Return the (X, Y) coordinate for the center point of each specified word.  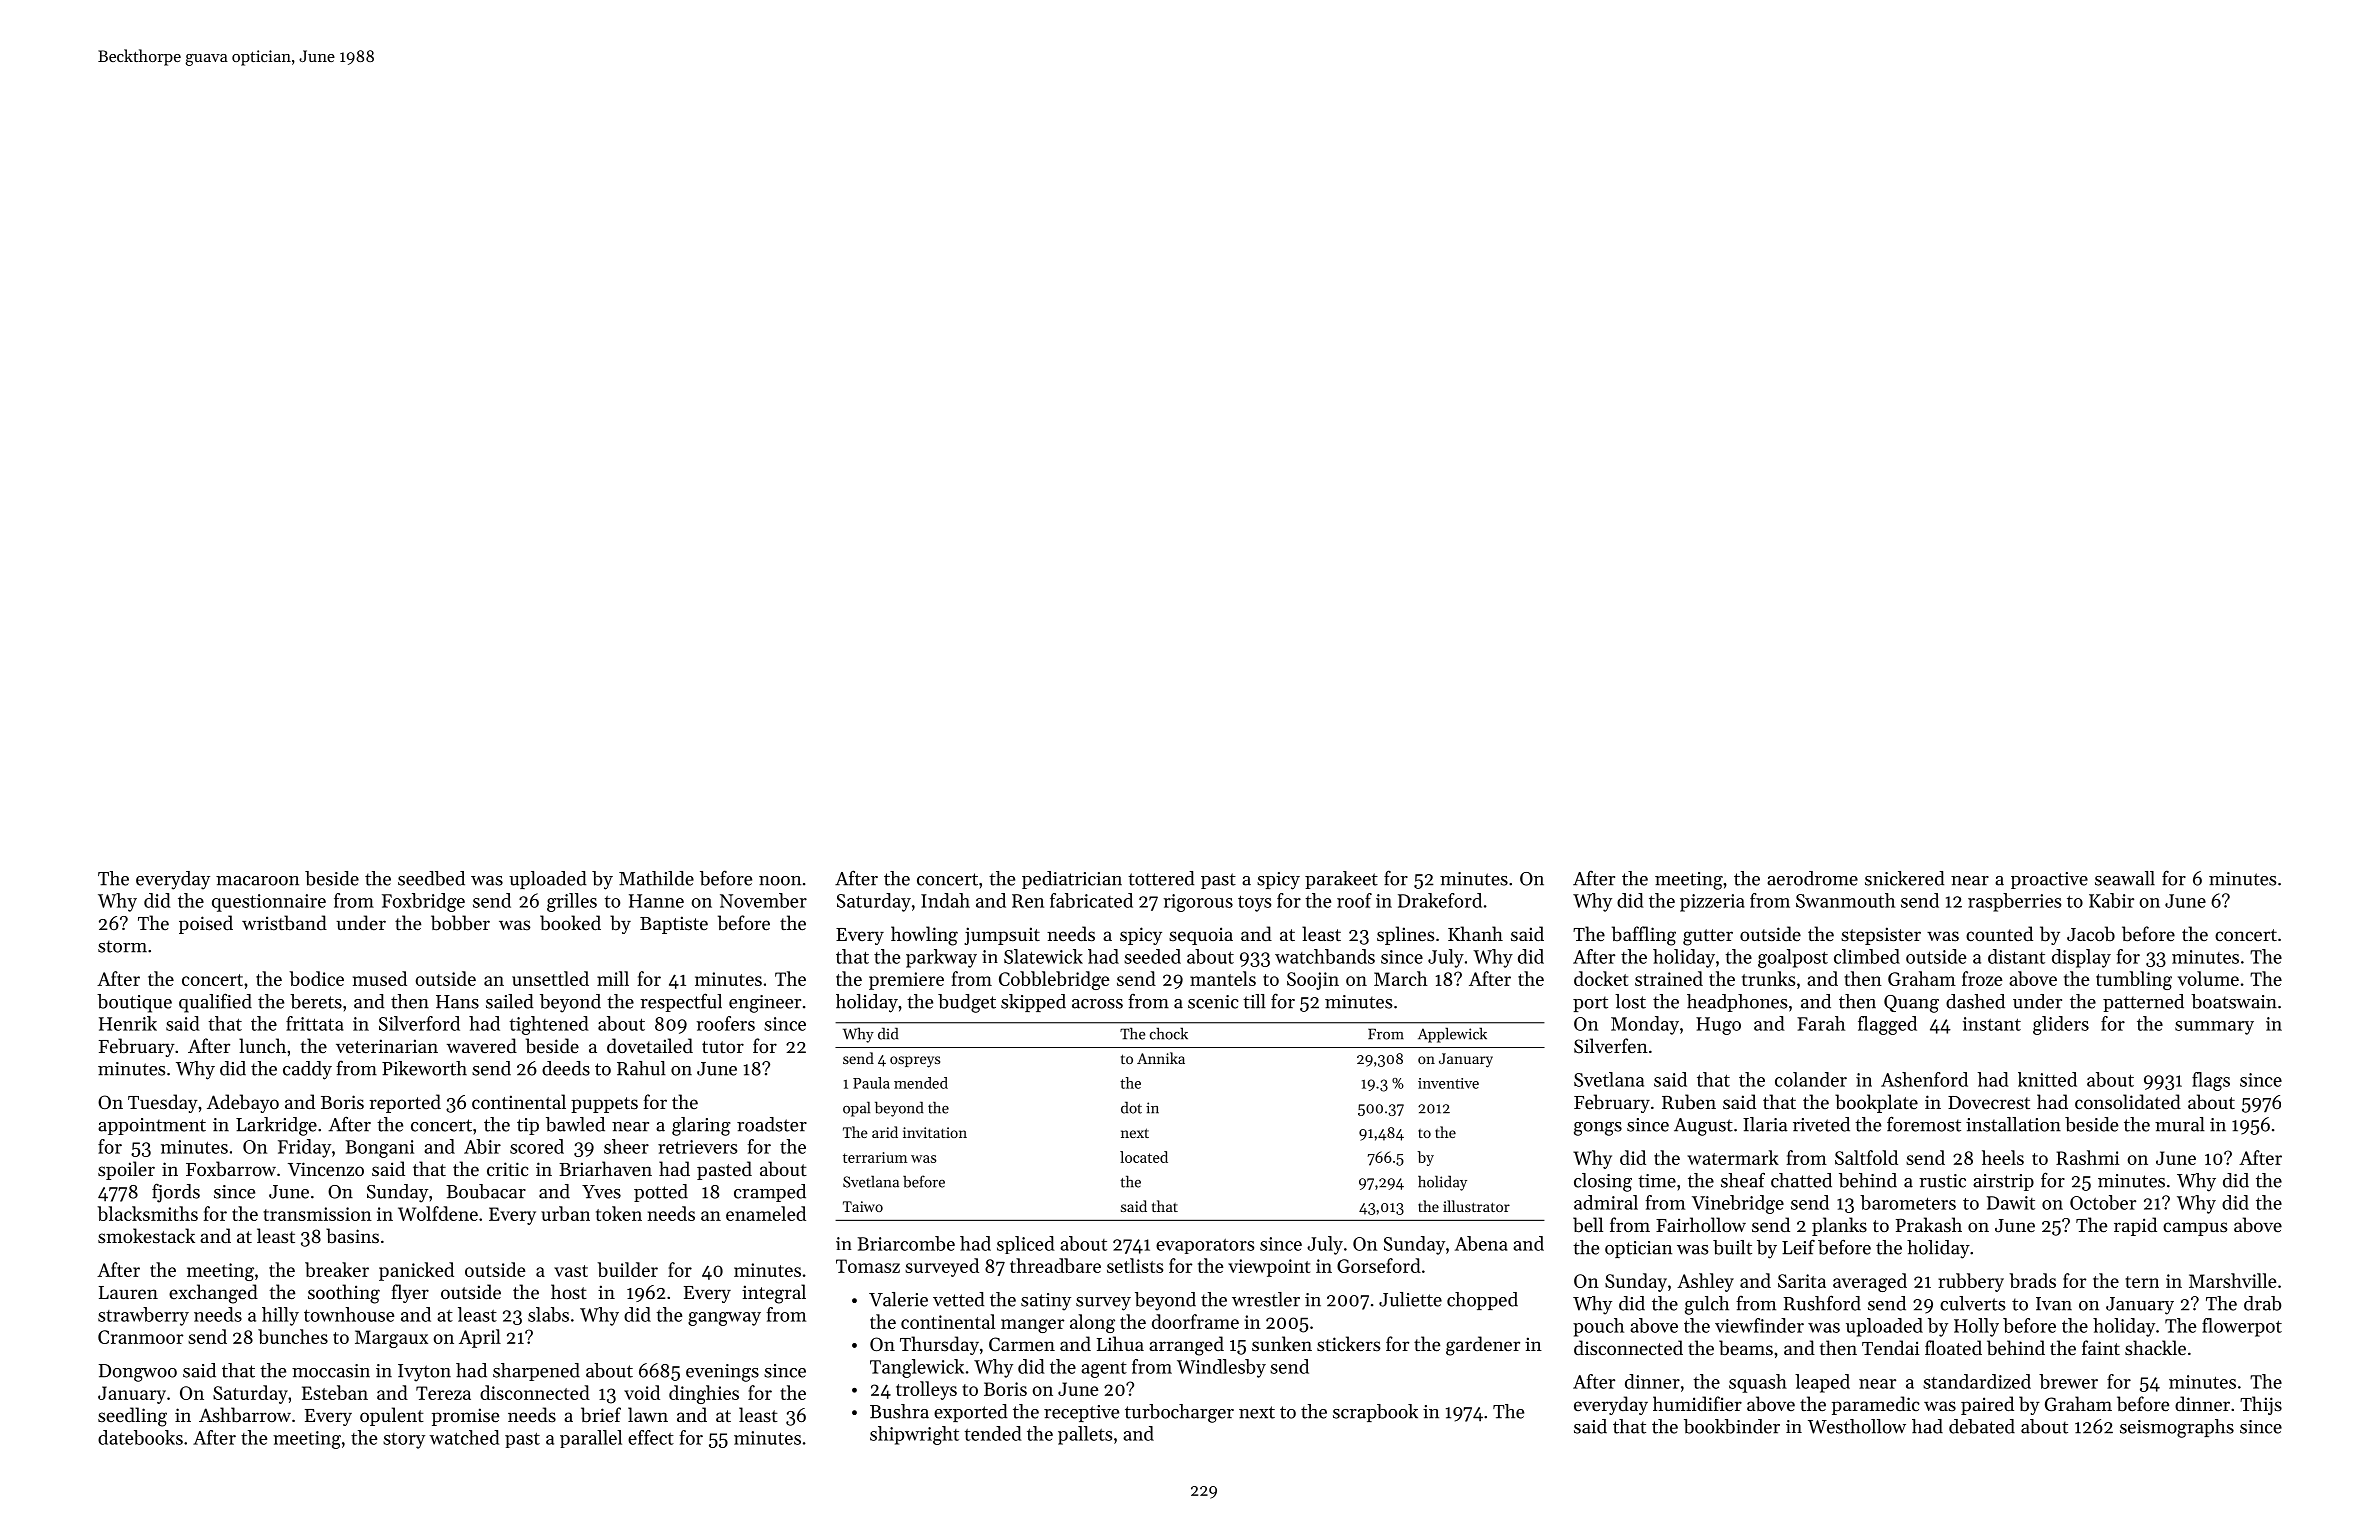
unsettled (550, 978)
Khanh (1475, 933)
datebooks (140, 1437)
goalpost (1793, 958)
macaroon (257, 881)
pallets (1085, 1435)
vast (571, 1271)
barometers (1908, 1202)
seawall (2125, 878)
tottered (1161, 878)
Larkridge (276, 1126)
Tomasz (868, 1266)
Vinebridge (1738, 1204)
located (1144, 1157)
